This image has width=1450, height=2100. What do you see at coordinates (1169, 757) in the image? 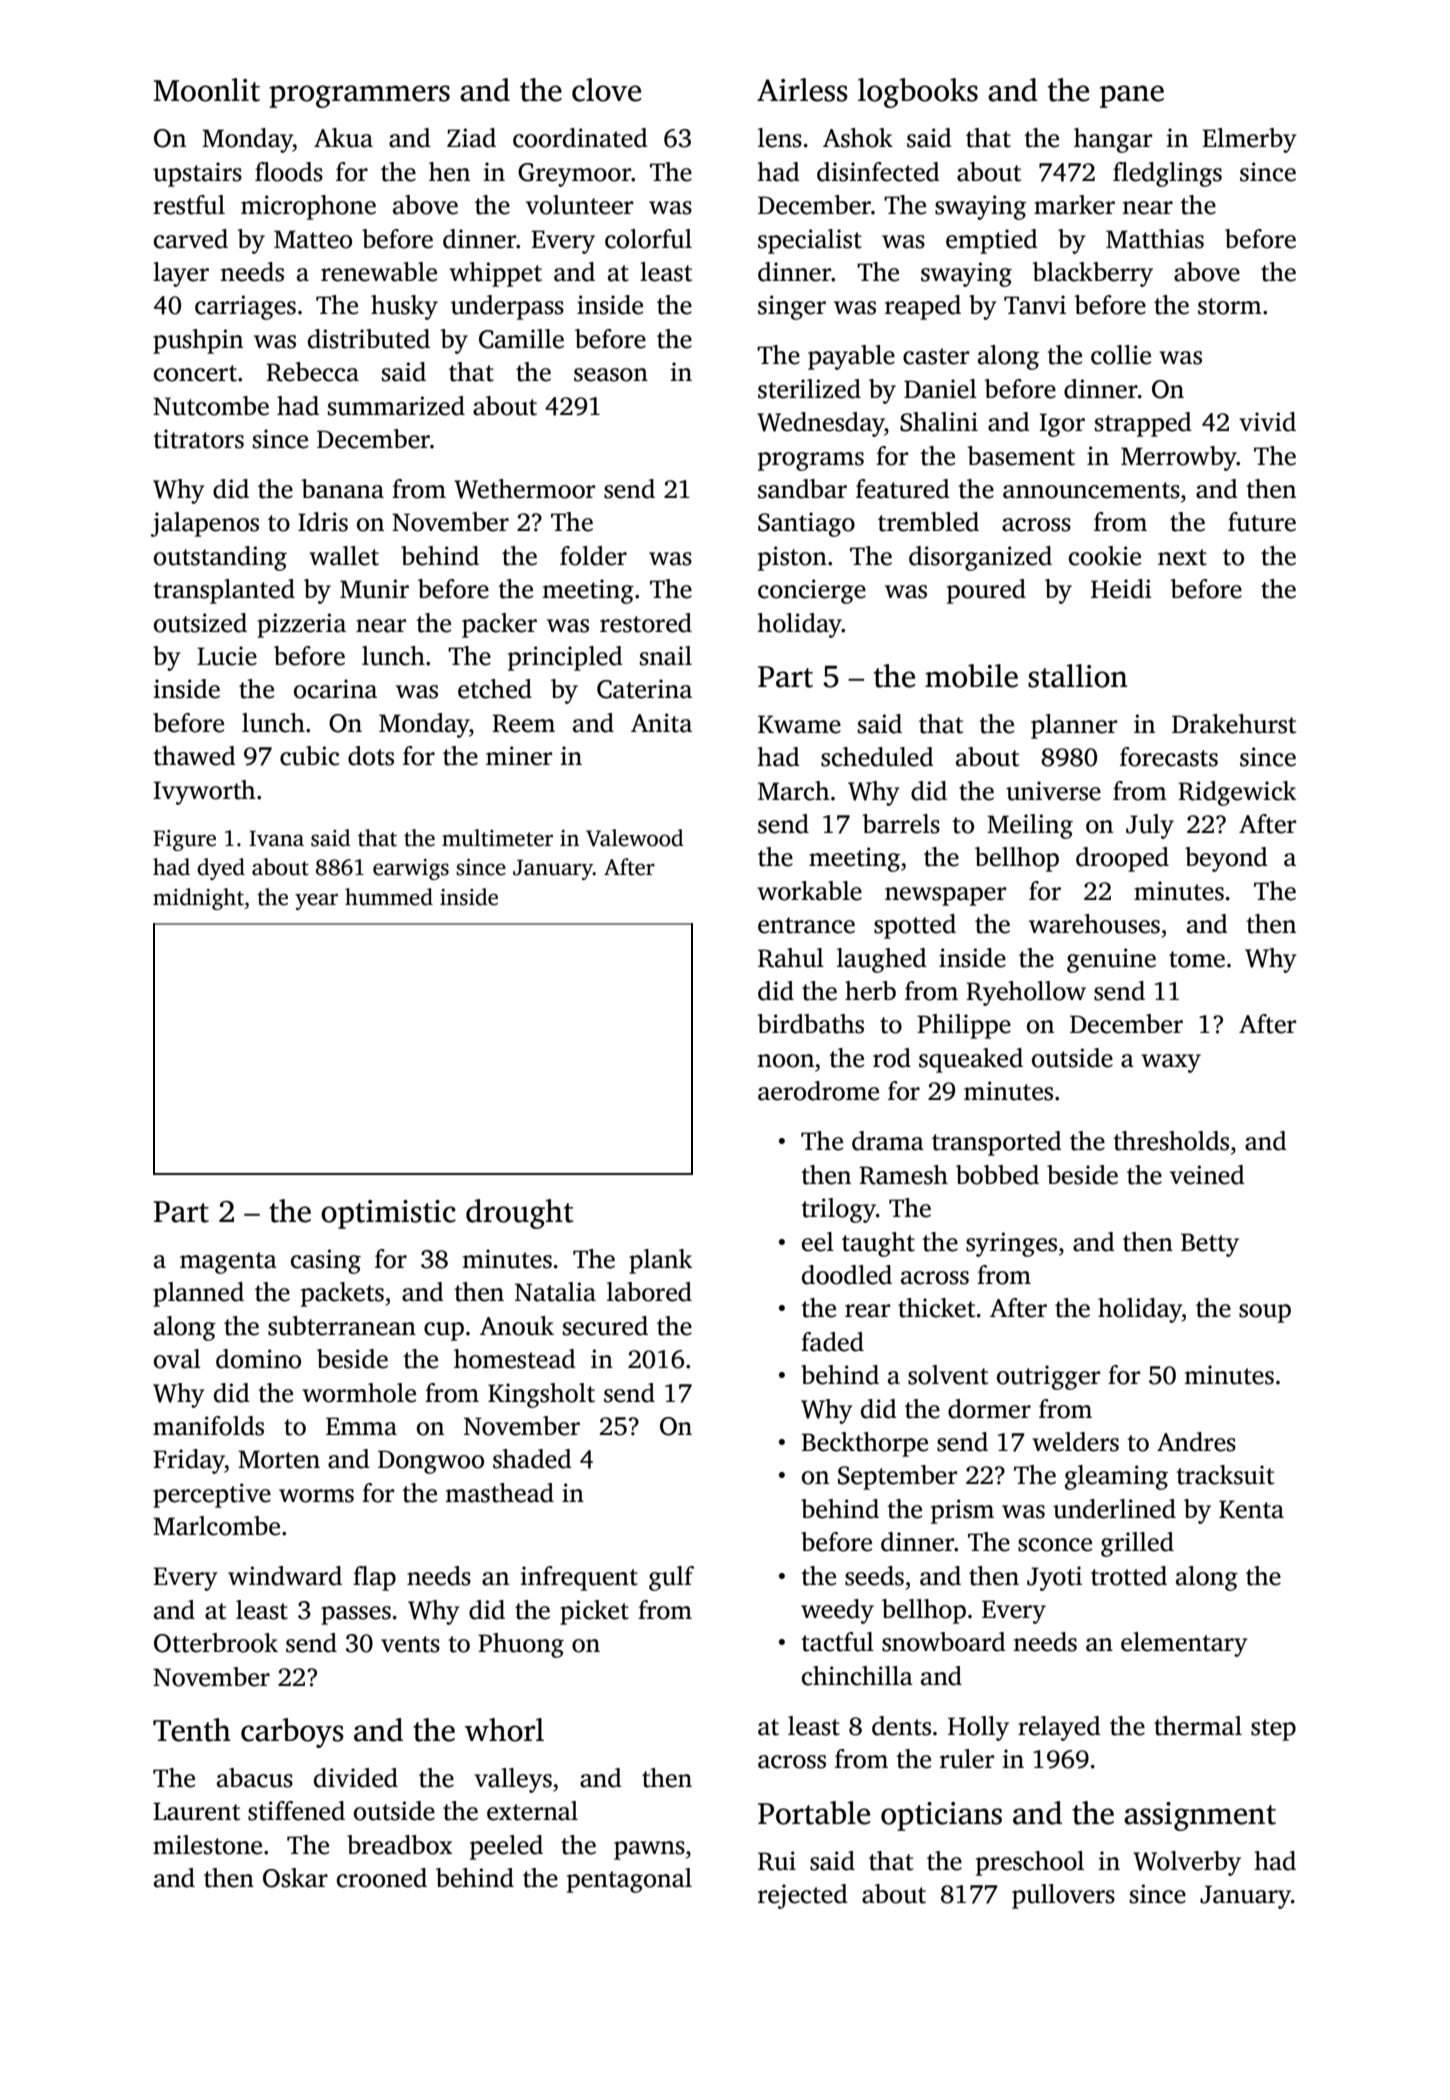
I see `forecasts` at bounding box center [1169, 757].
